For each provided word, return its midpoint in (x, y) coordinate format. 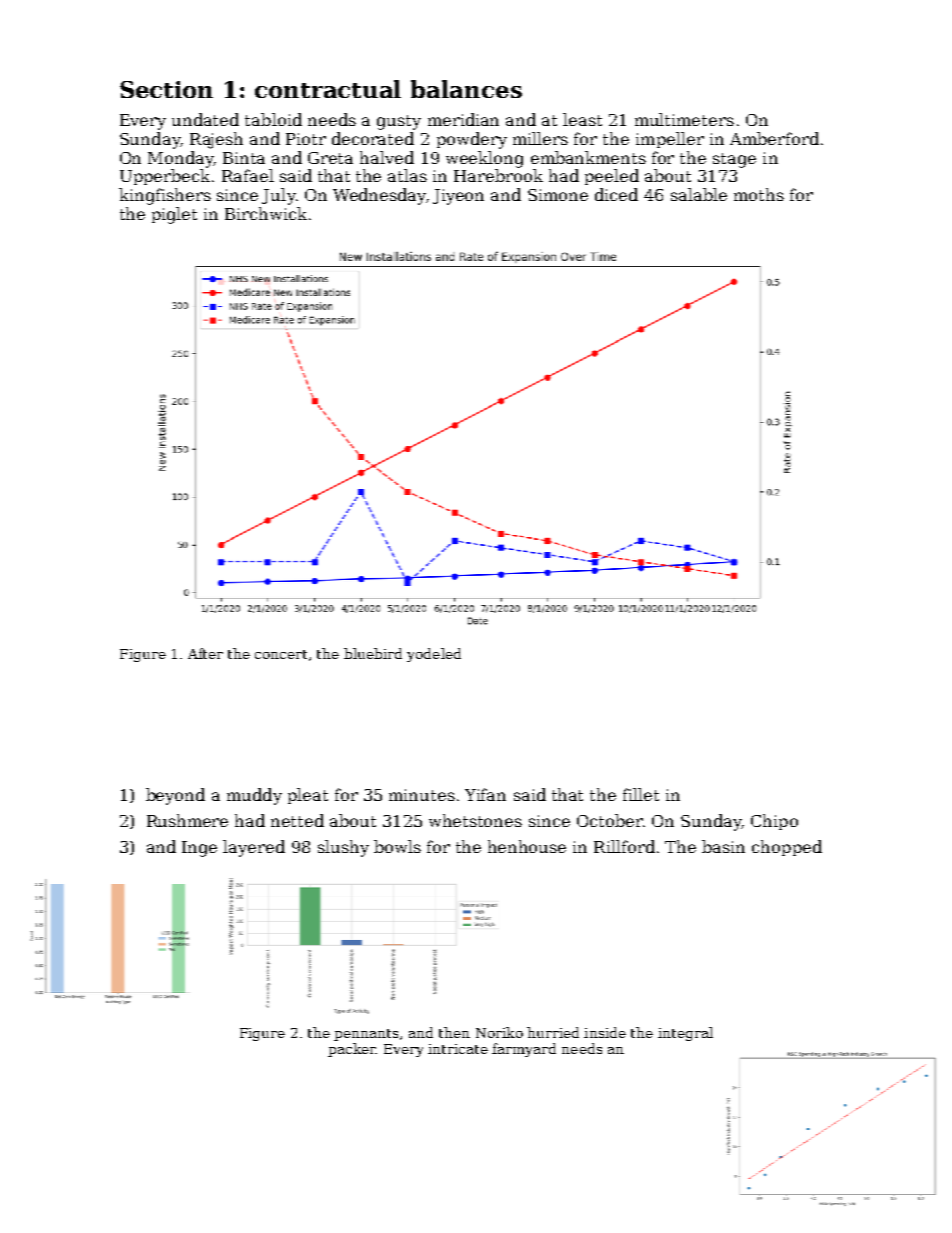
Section (166, 89)
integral (685, 1034)
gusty (399, 122)
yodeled (434, 655)
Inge (199, 849)
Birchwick (266, 213)
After (205, 653)
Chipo (774, 822)
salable (699, 194)
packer (352, 1050)
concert (281, 654)
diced (616, 194)
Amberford (774, 138)
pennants (366, 1035)
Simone (558, 195)
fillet (641, 794)
